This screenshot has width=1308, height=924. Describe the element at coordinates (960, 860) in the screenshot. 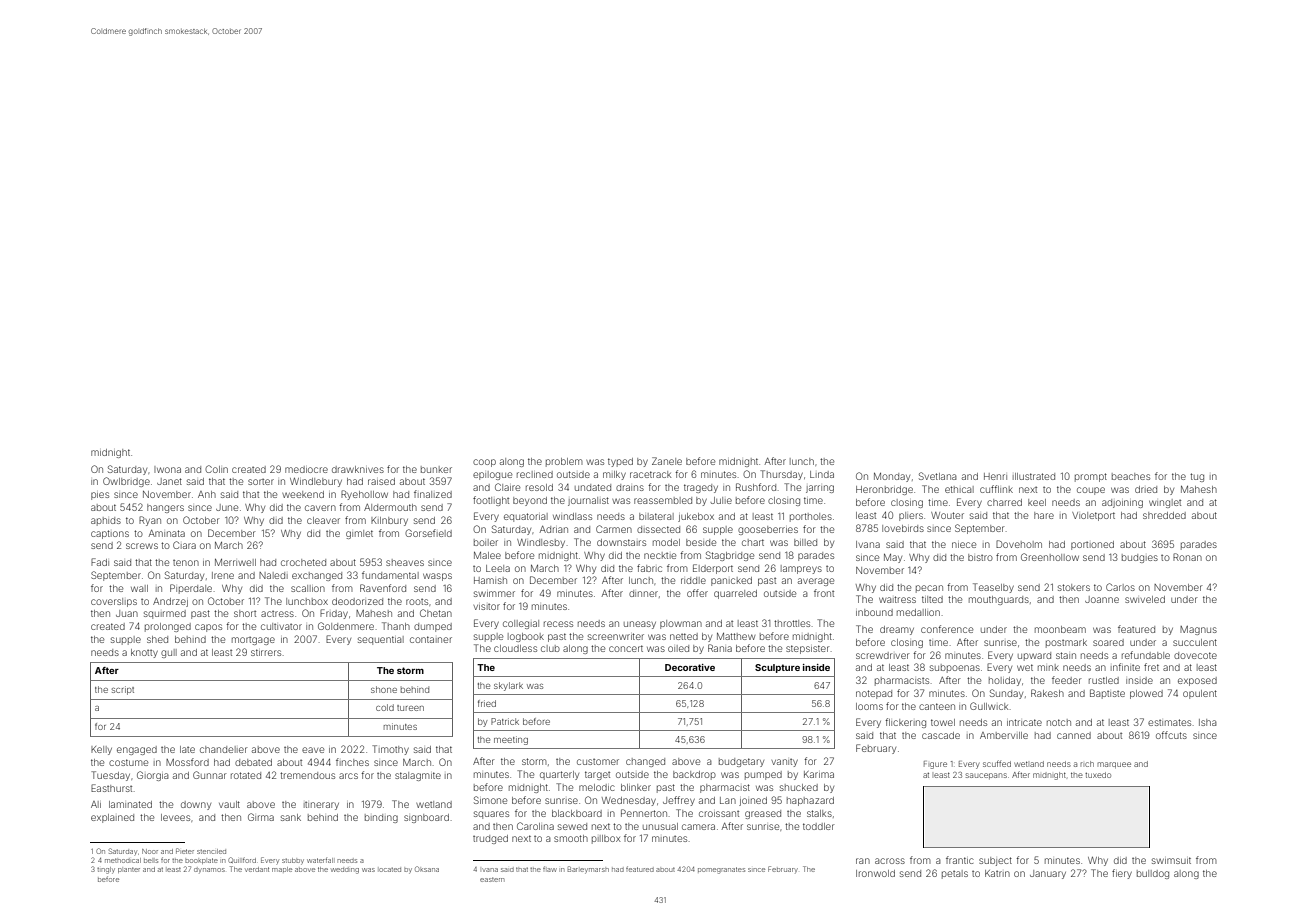

I see `frantic` at that location.
